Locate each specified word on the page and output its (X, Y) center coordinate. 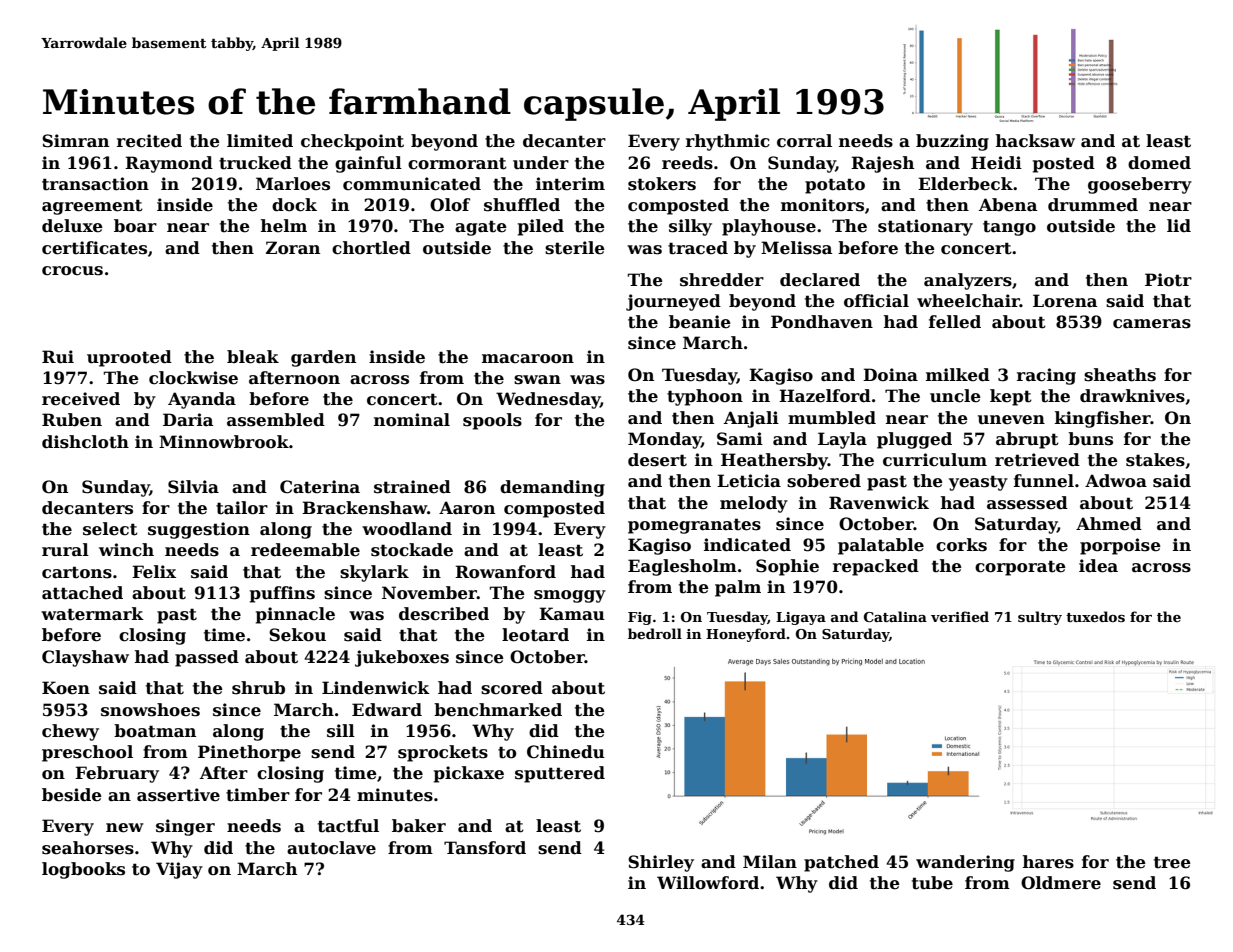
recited (149, 141)
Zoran (293, 248)
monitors (822, 205)
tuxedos (1095, 616)
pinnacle (295, 615)
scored (512, 688)
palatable (881, 546)
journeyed (673, 302)
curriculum (935, 460)
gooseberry (1140, 185)
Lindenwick (376, 688)
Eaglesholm (682, 567)
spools (492, 421)
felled (955, 322)
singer (185, 827)
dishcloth (85, 442)
